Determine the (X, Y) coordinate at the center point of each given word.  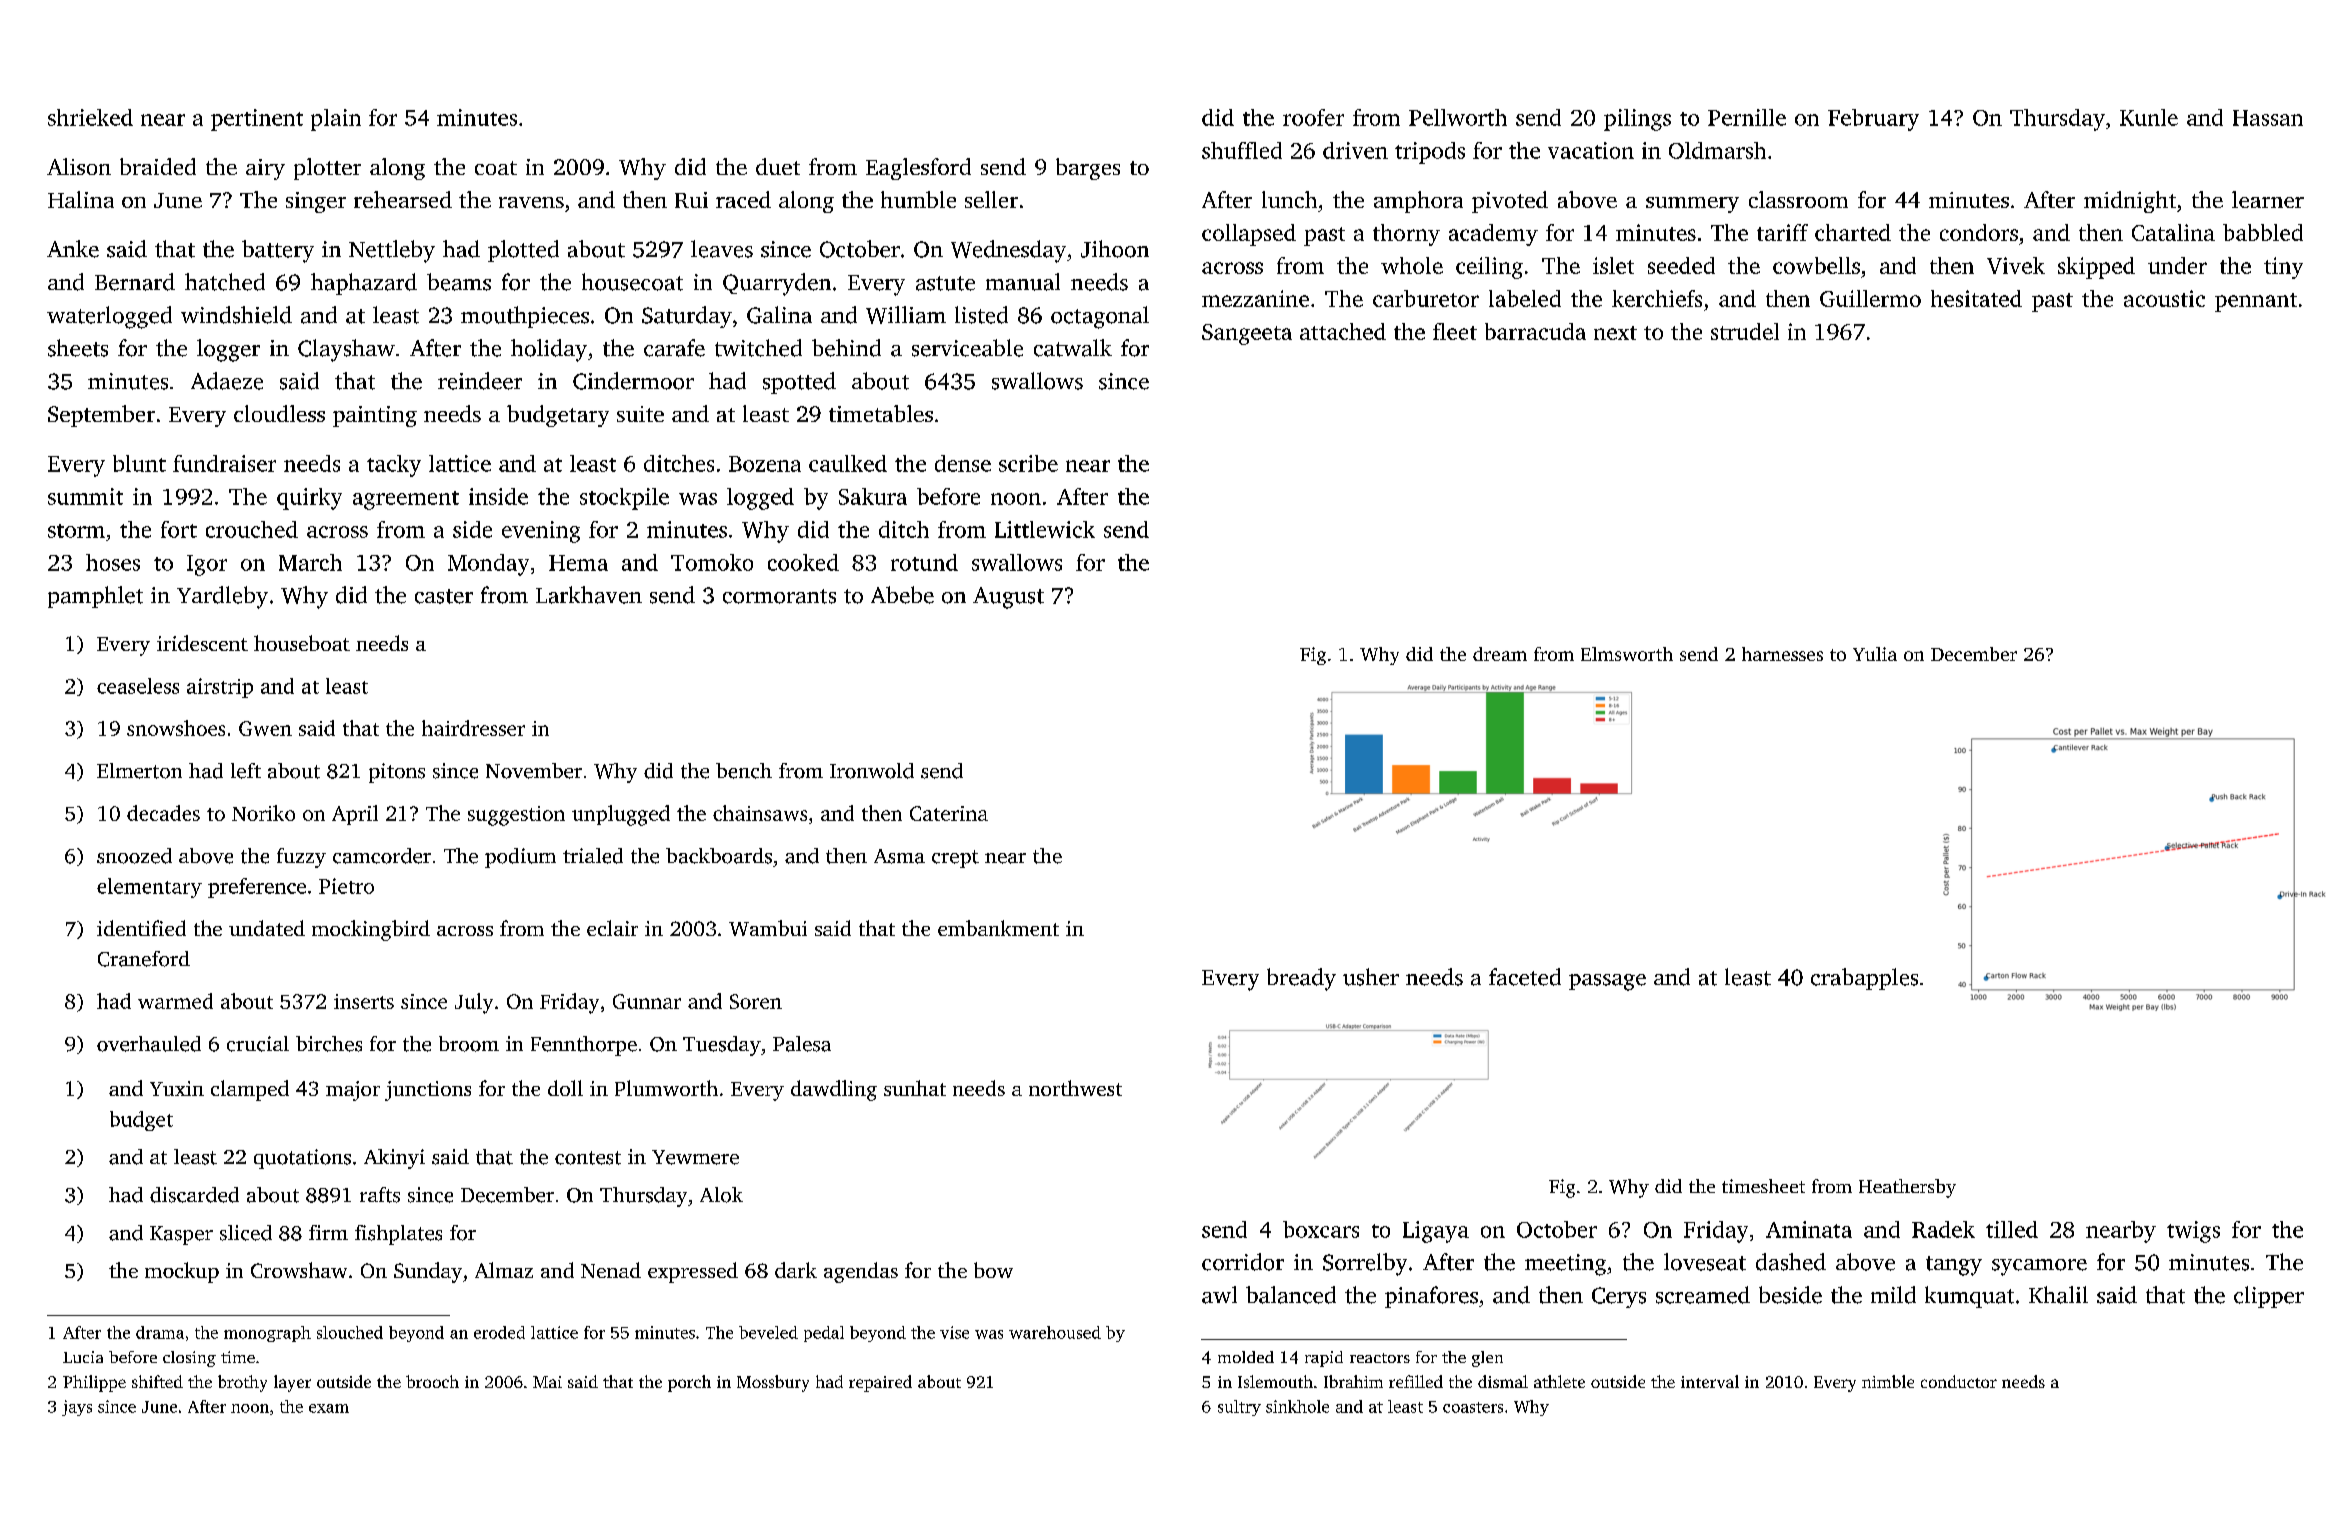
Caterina (949, 813)
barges (1088, 169)
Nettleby (392, 251)
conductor (1959, 1381)
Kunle (2149, 117)
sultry (1239, 1408)
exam (329, 1408)
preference (257, 888)
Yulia (1875, 654)
